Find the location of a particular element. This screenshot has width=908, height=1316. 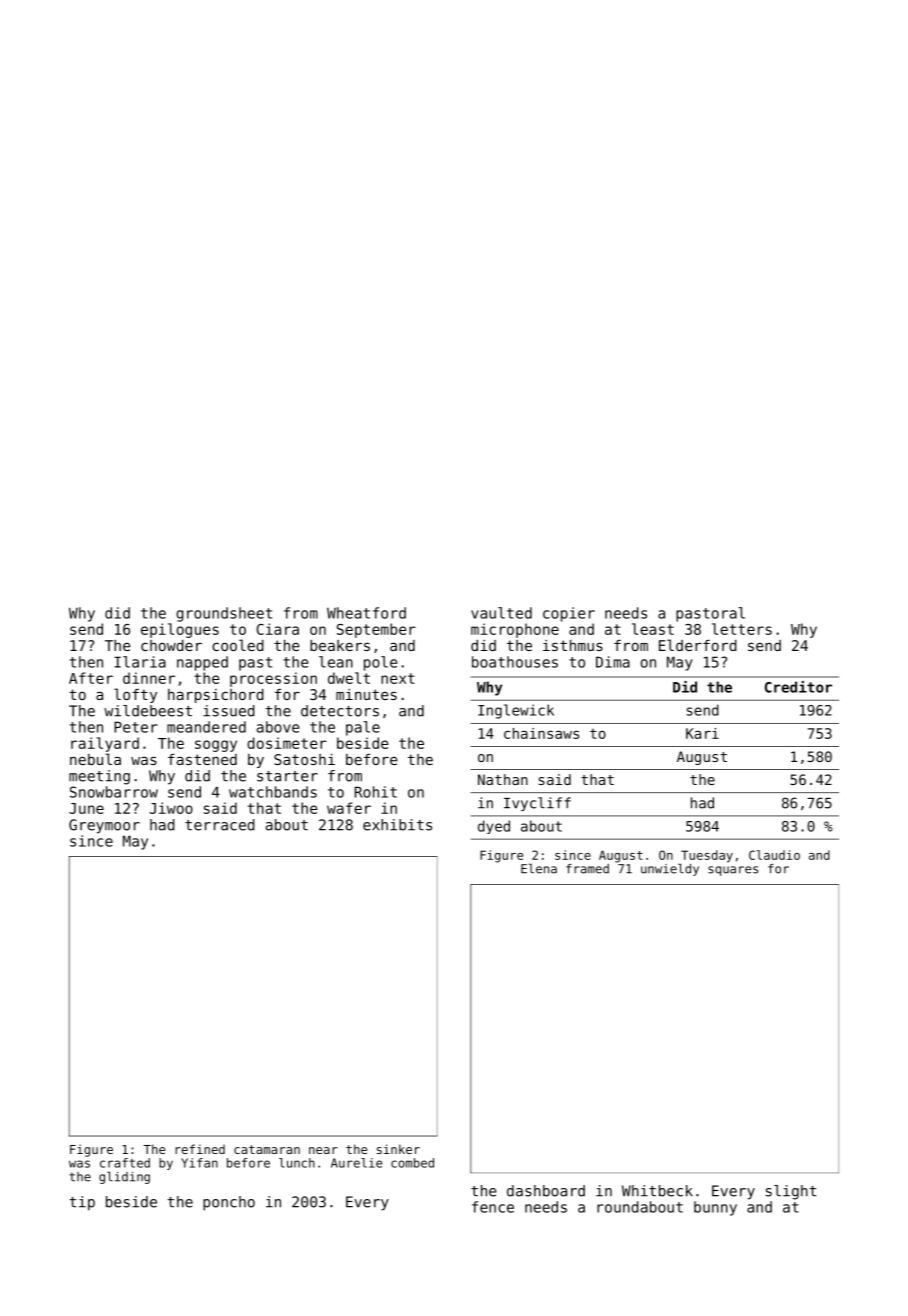

Elena is located at coordinates (539, 868).
